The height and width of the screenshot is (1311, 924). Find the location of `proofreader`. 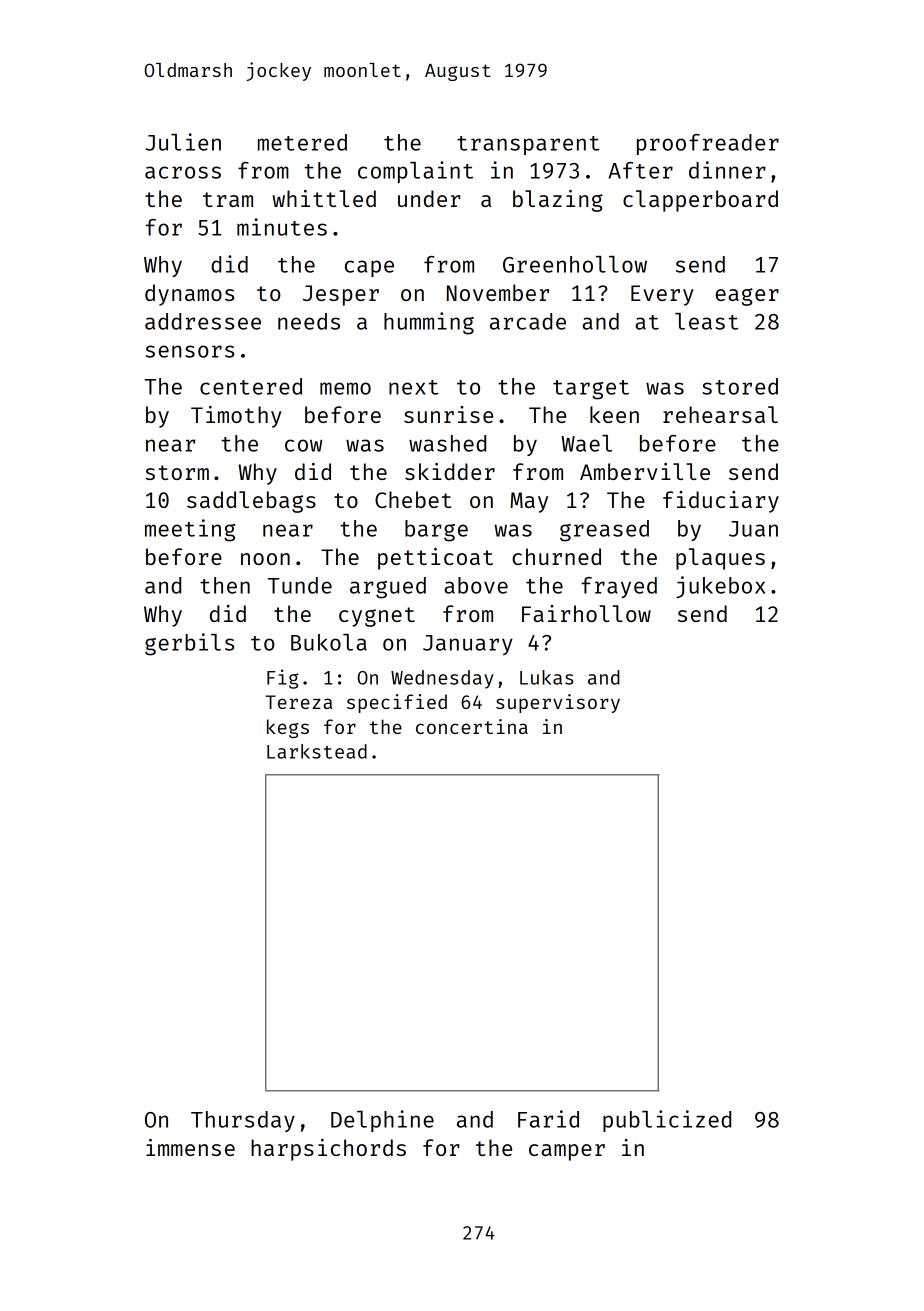

proofreader is located at coordinates (708, 144).
